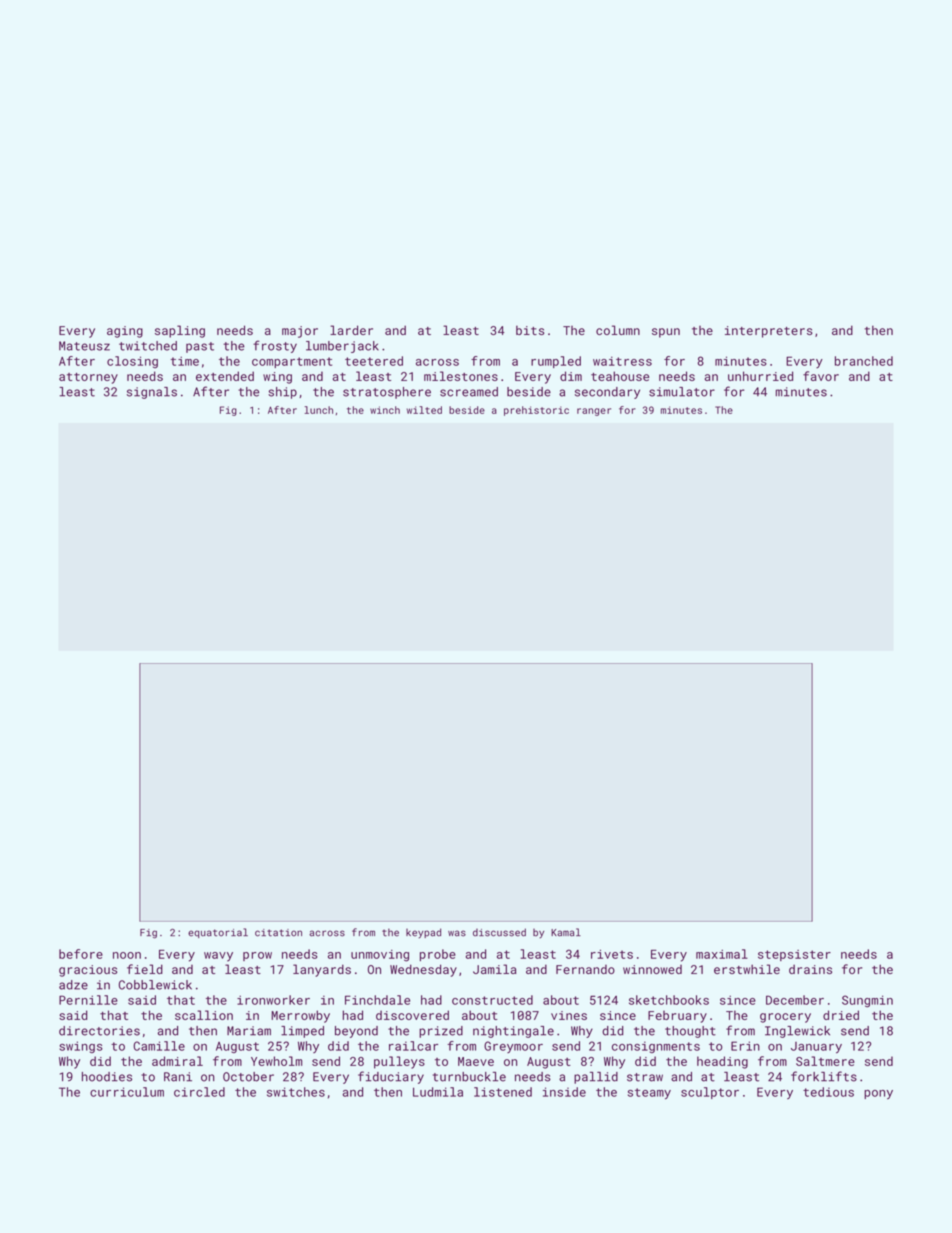 Image resolution: width=952 pixels, height=1233 pixels. What do you see at coordinates (374, 361) in the document?
I see `teetered` at bounding box center [374, 361].
